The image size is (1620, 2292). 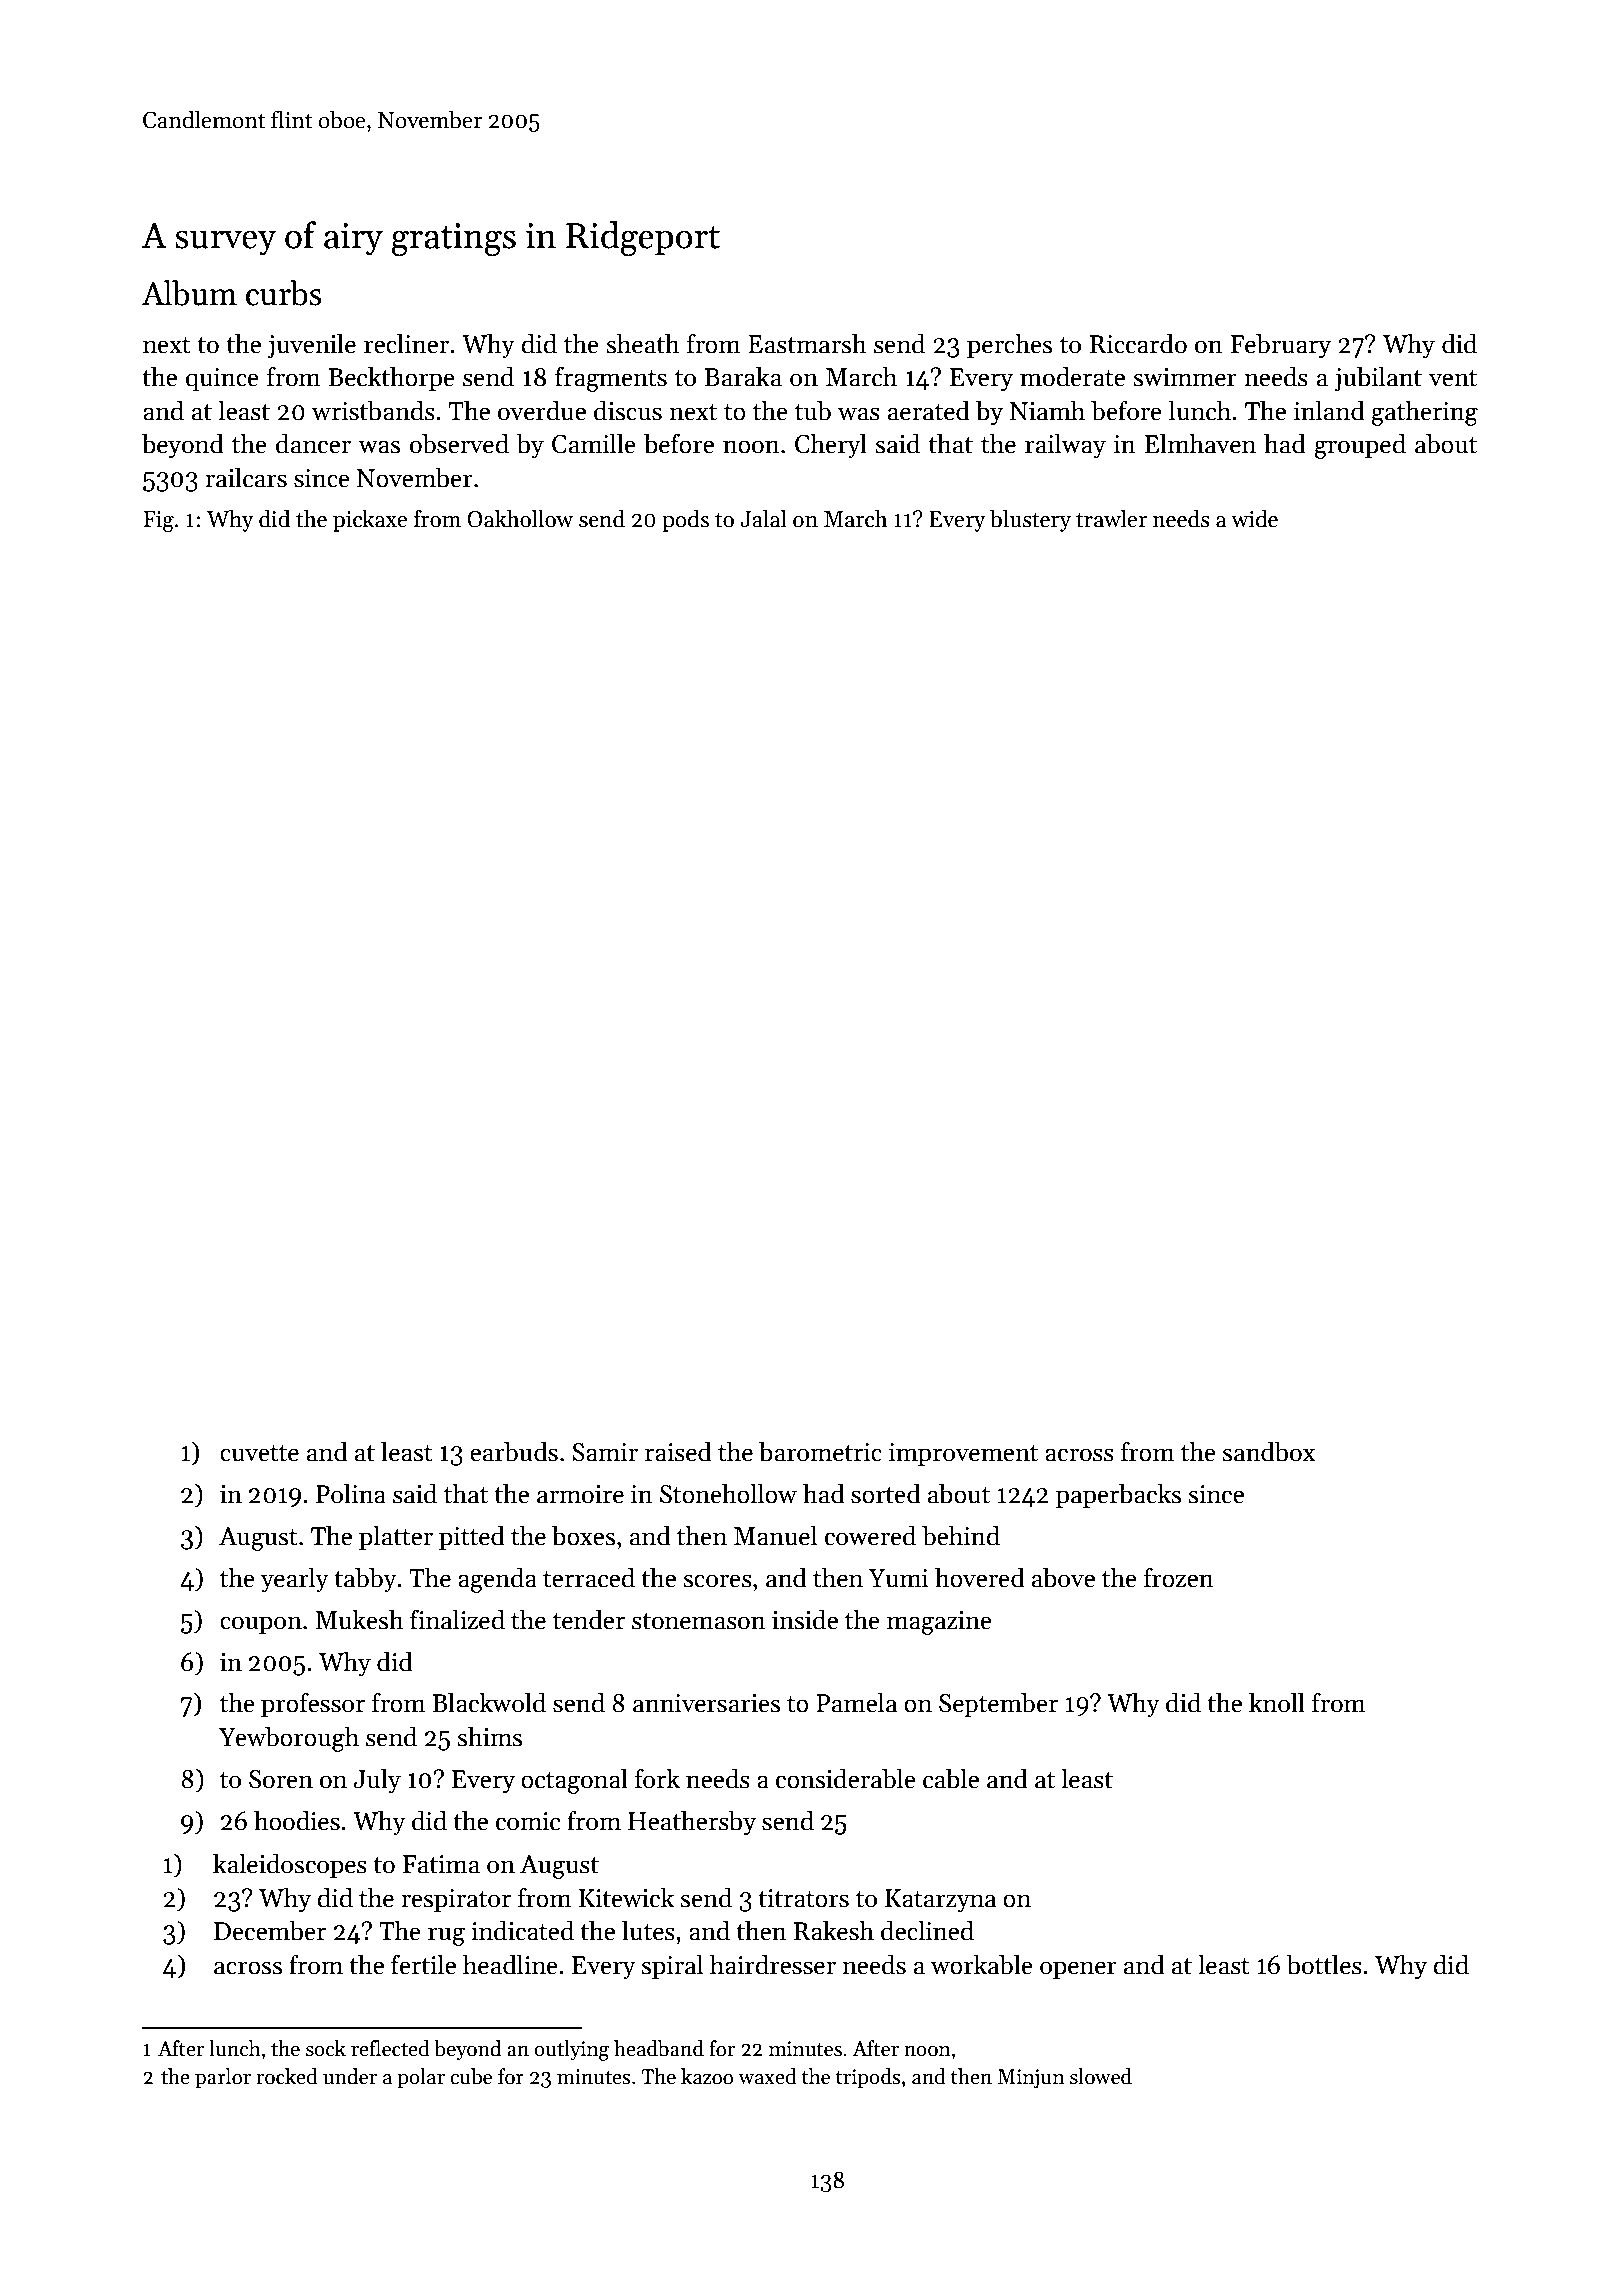 What do you see at coordinates (963, 1454) in the page?
I see `improvement` at bounding box center [963, 1454].
